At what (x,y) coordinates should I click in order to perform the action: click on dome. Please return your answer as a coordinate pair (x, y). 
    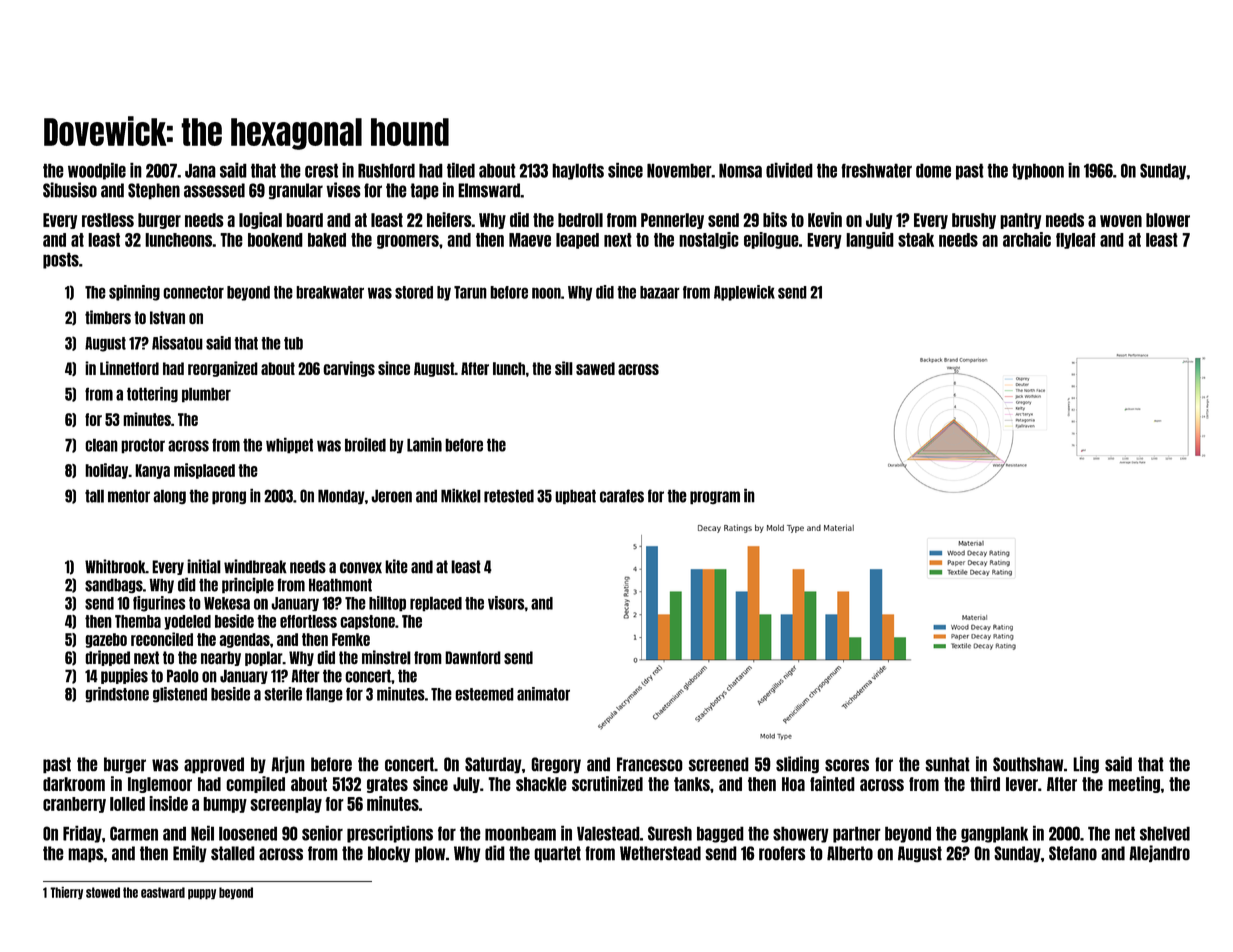
    Looking at the image, I should click on (933, 170).
